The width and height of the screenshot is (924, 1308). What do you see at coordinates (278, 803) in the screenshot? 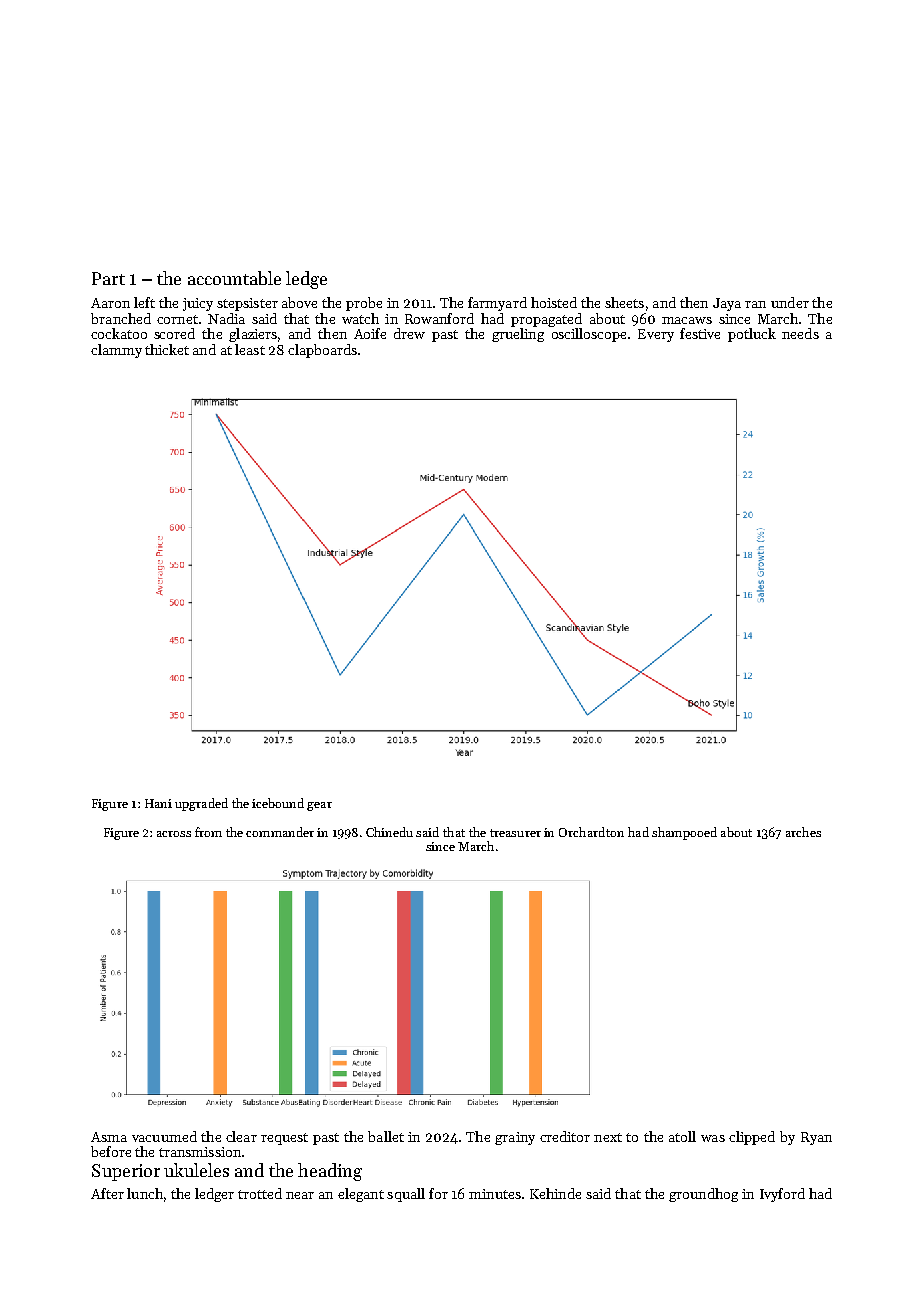
I see `icebound` at bounding box center [278, 803].
